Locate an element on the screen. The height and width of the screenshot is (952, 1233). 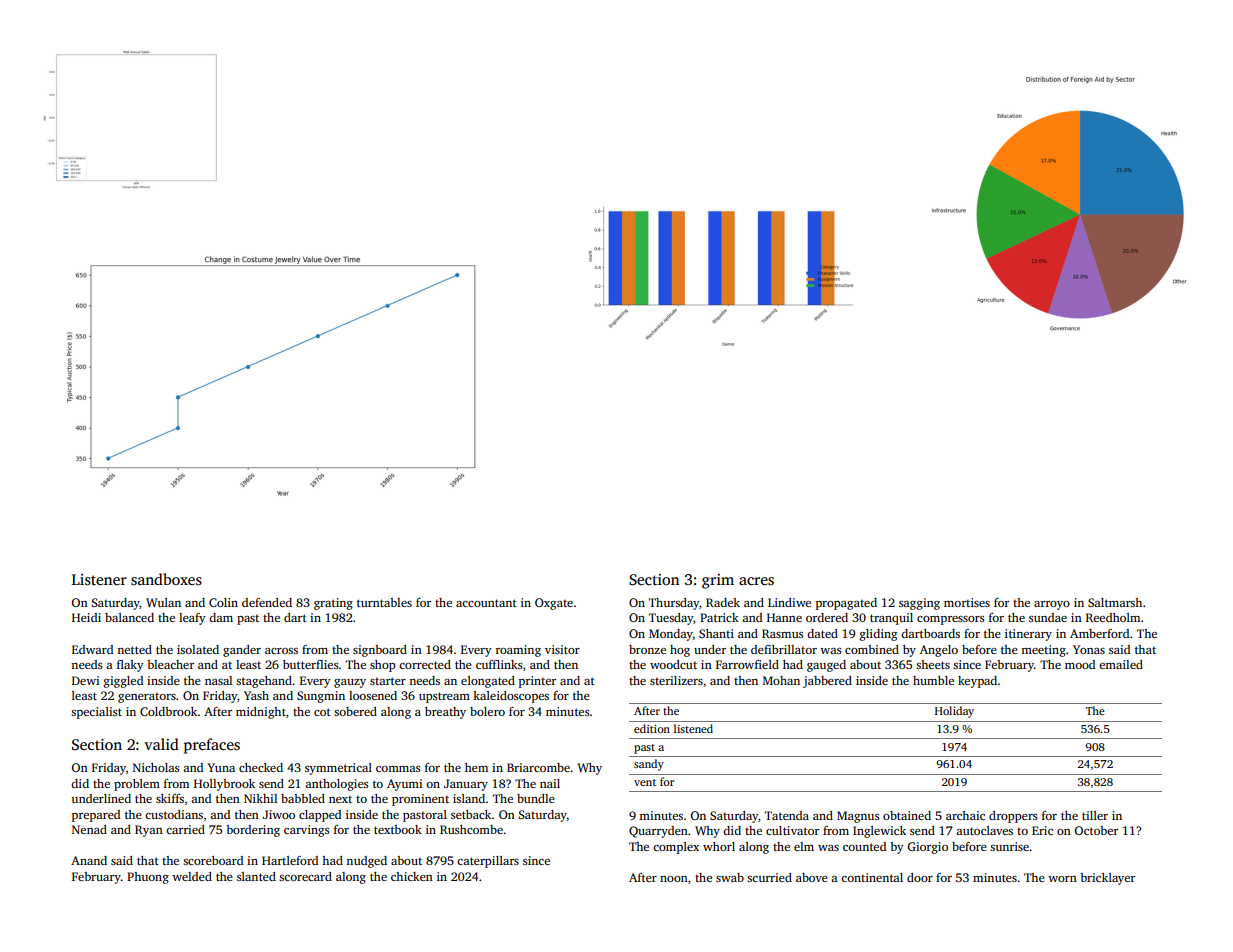
defended is located at coordinates (267, 602).
